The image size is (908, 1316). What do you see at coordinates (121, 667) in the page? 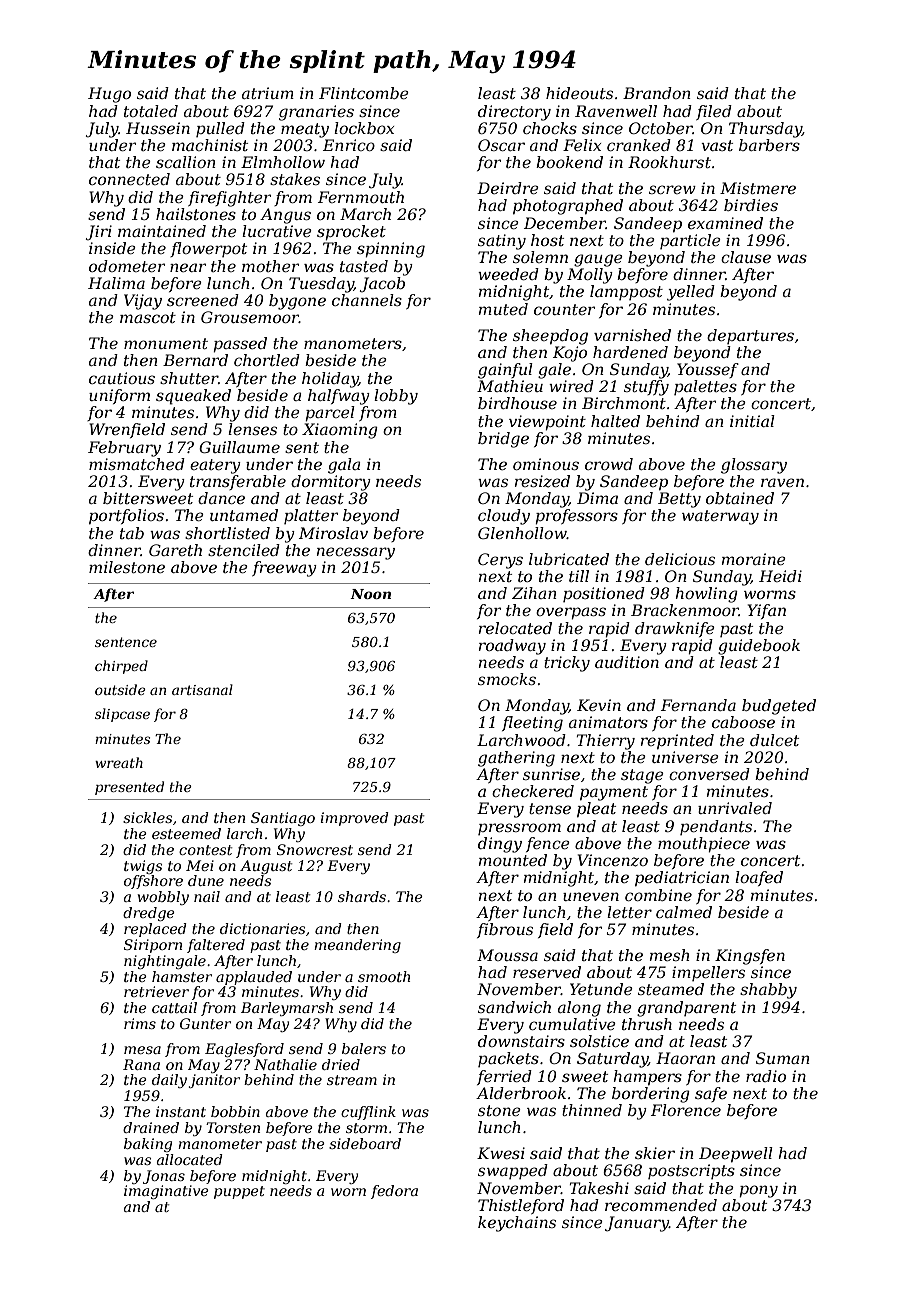
I see `chirped` at bounding box center [121, 667].
